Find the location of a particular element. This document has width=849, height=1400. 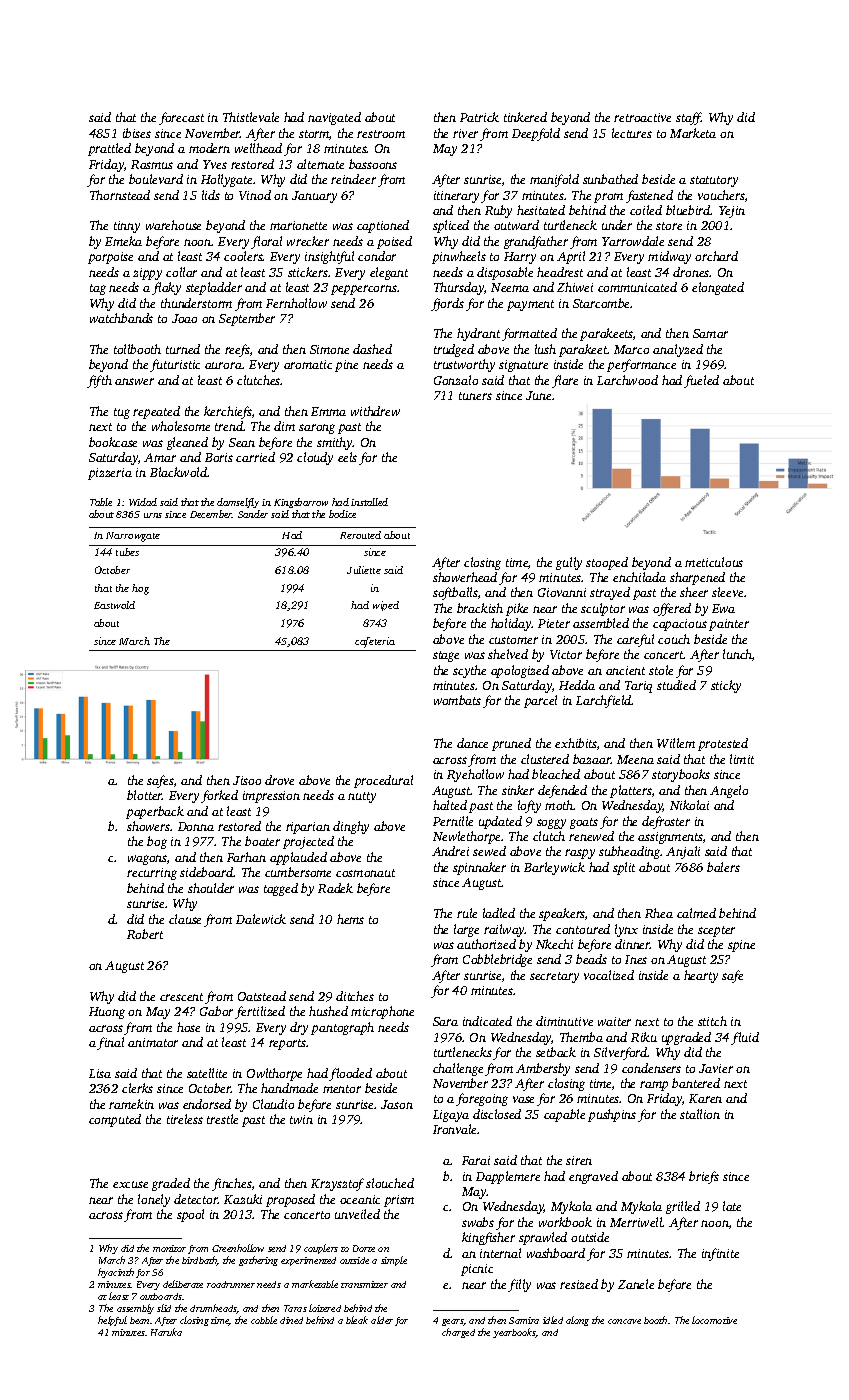

lynx is located at coordinates (626, 930).
